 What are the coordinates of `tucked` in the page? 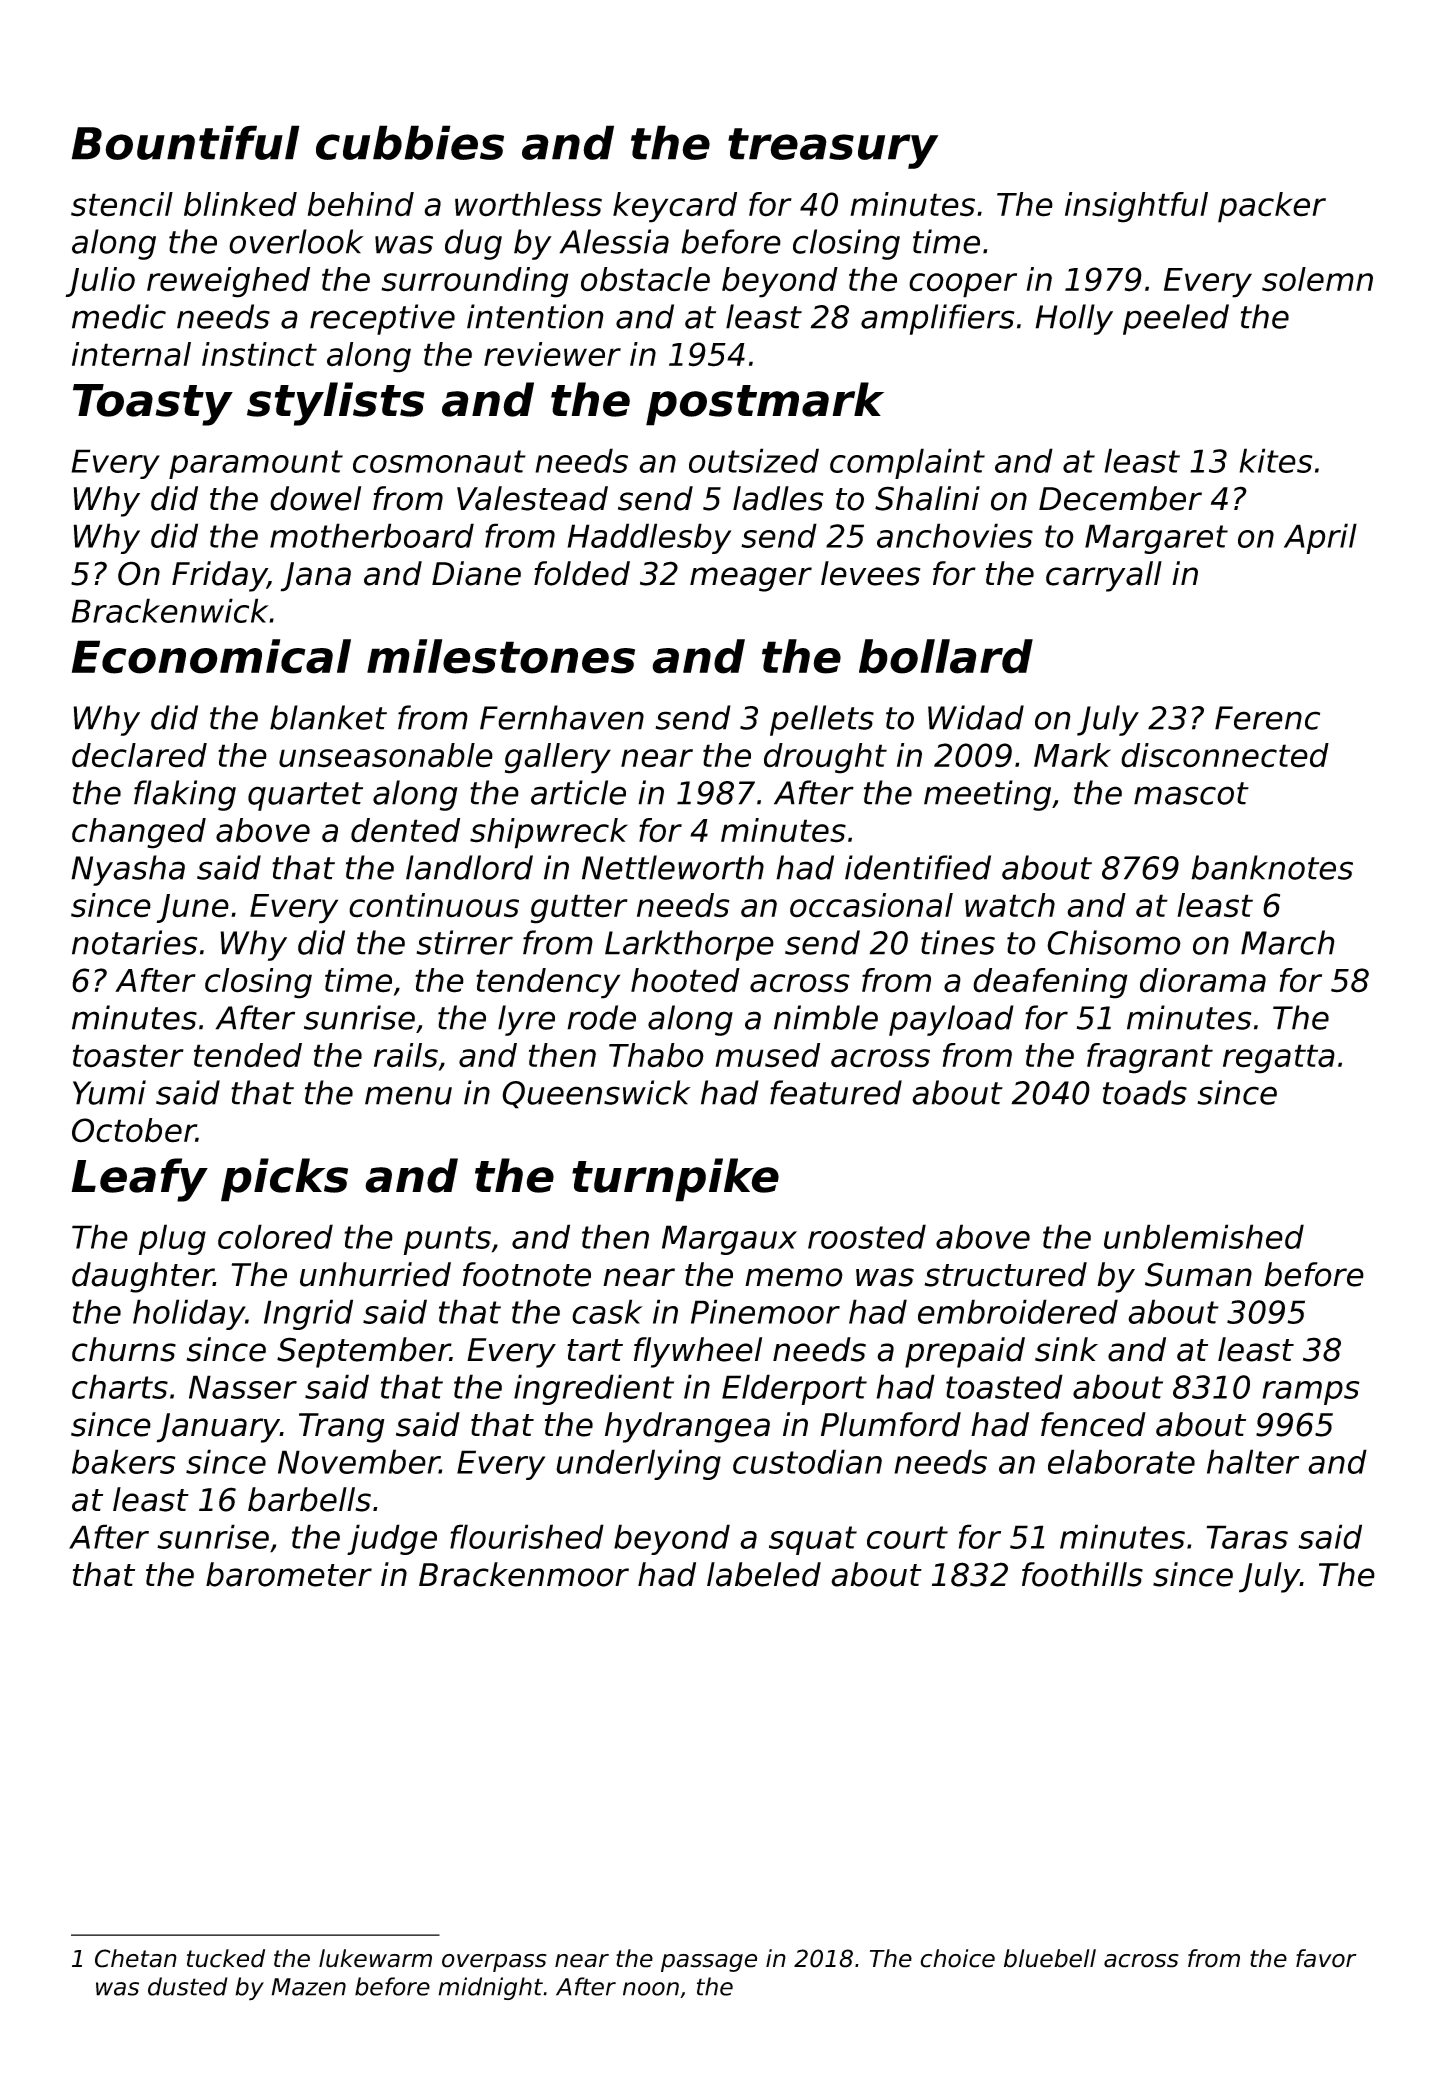 It's located at (226, 1958).
